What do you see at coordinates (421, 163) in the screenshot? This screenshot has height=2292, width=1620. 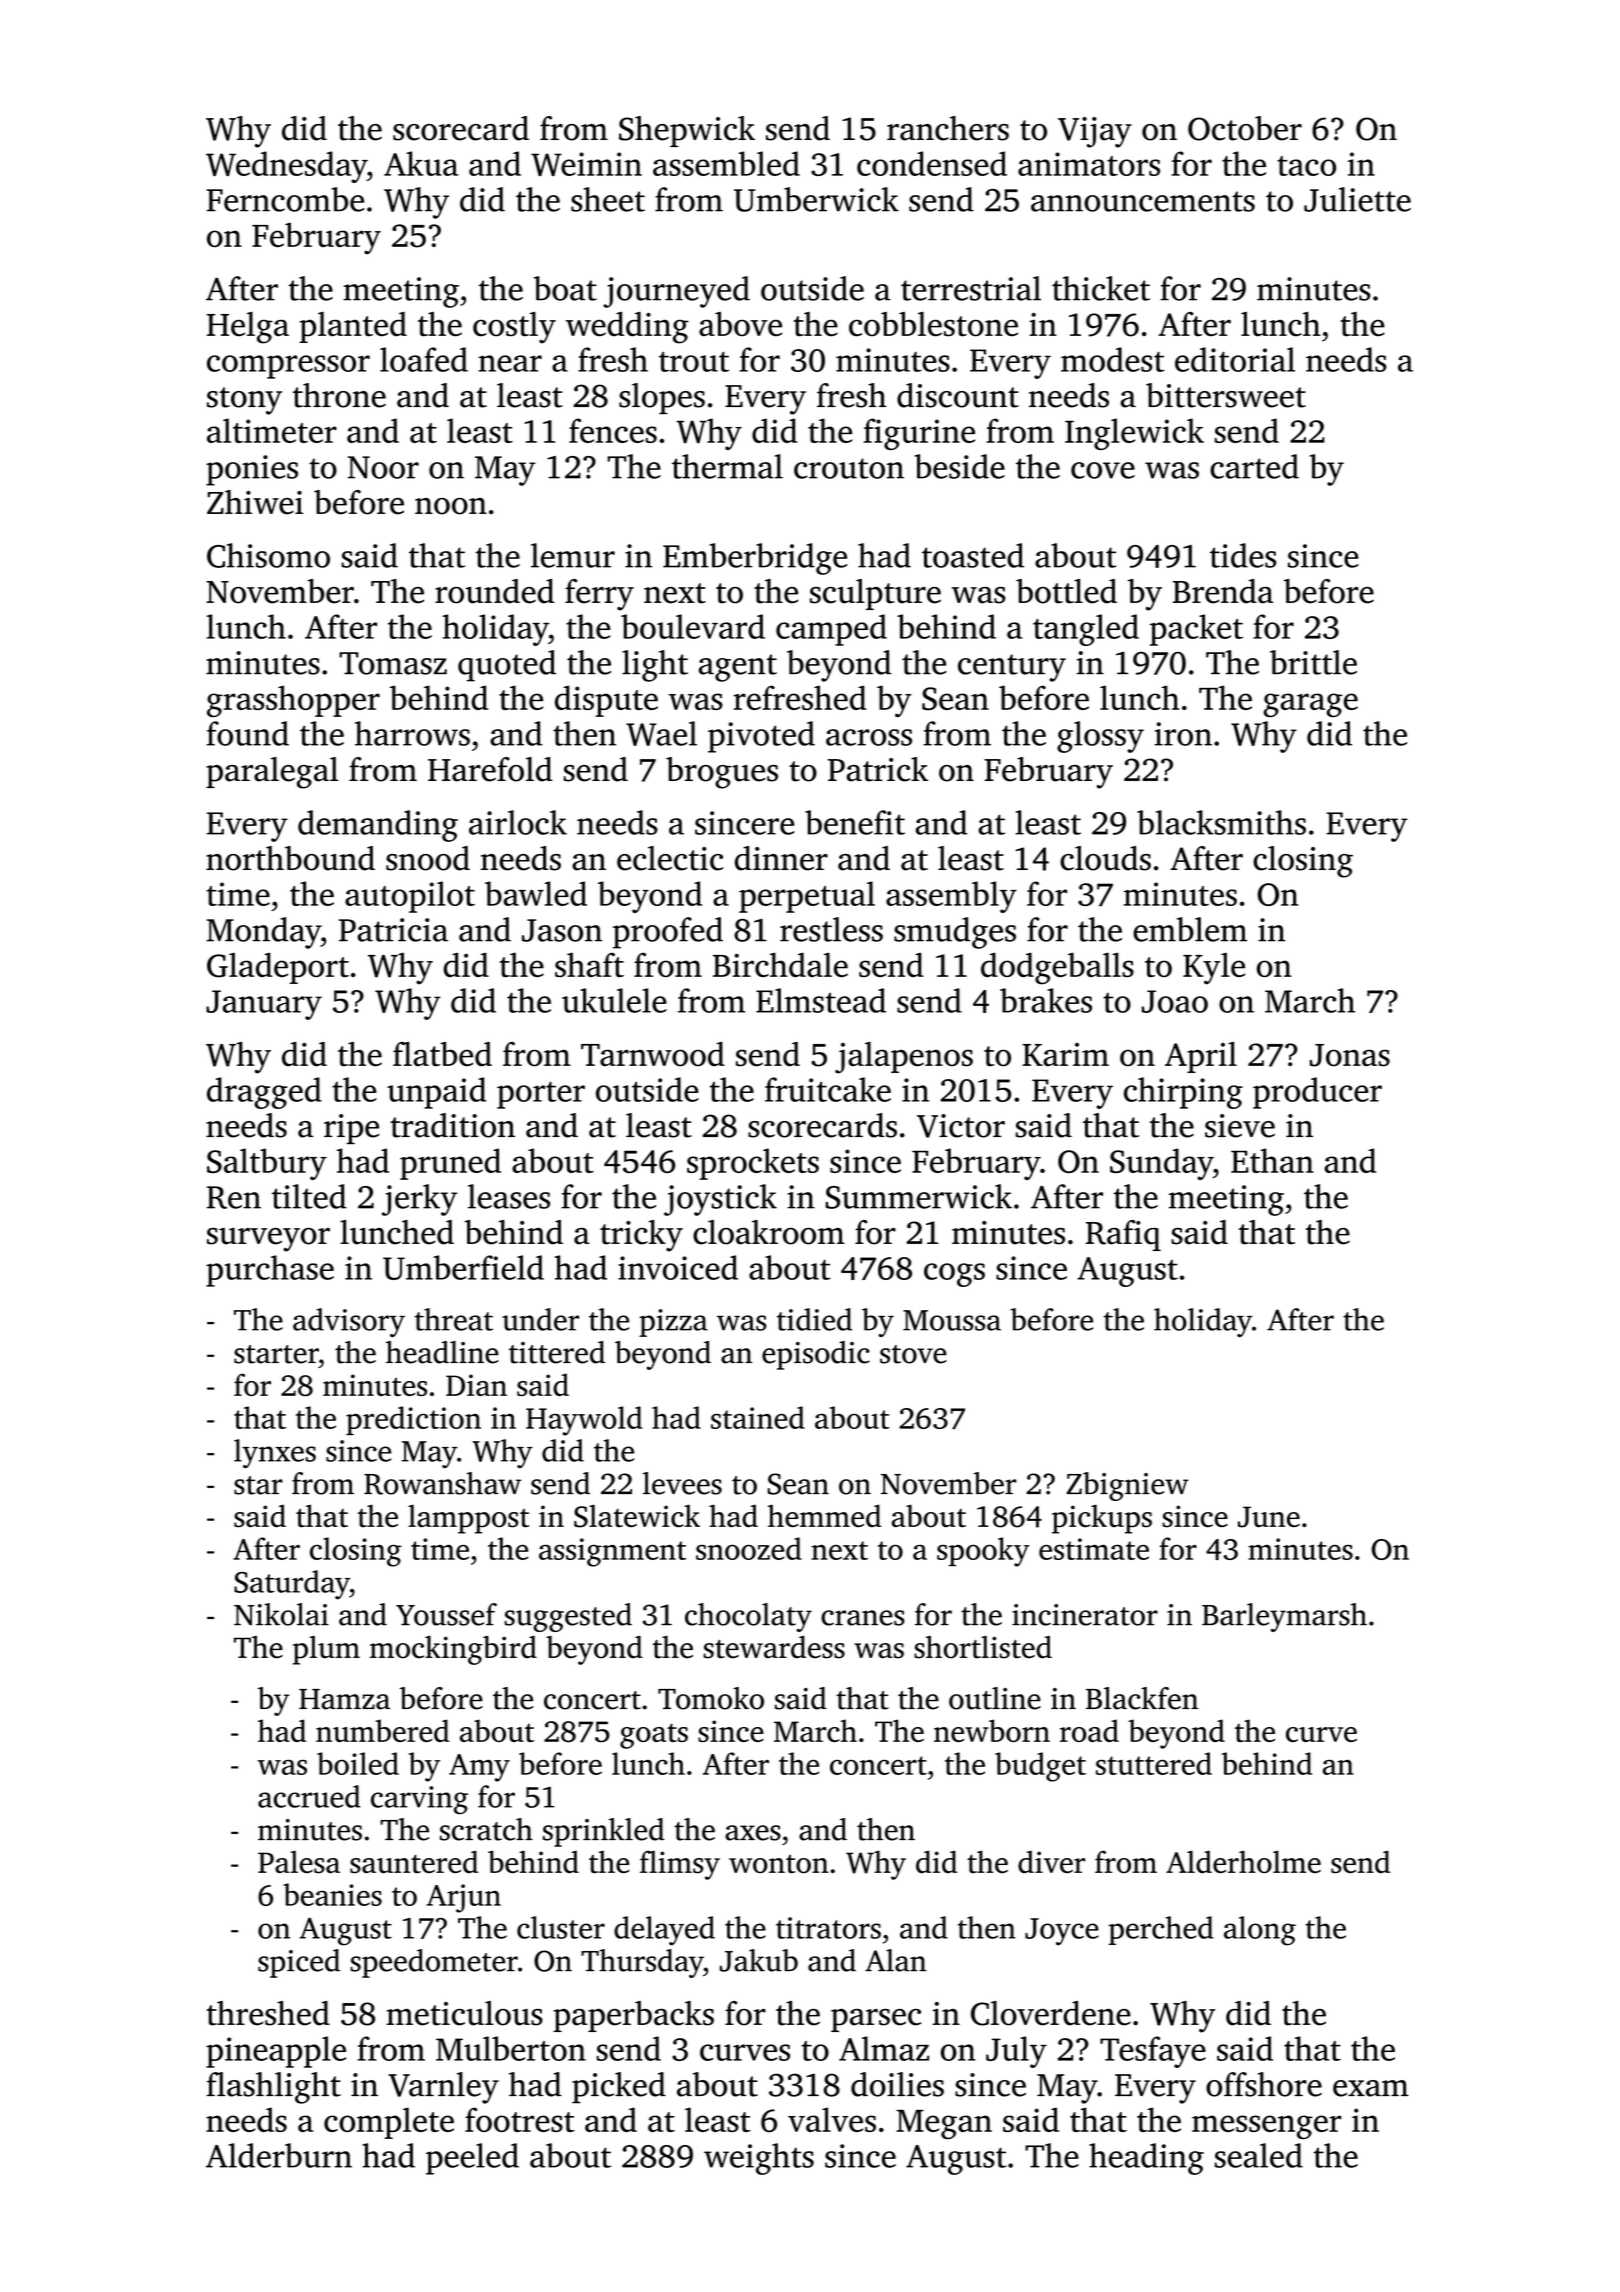 I see `Akua` at bounding box center [421, 163].
